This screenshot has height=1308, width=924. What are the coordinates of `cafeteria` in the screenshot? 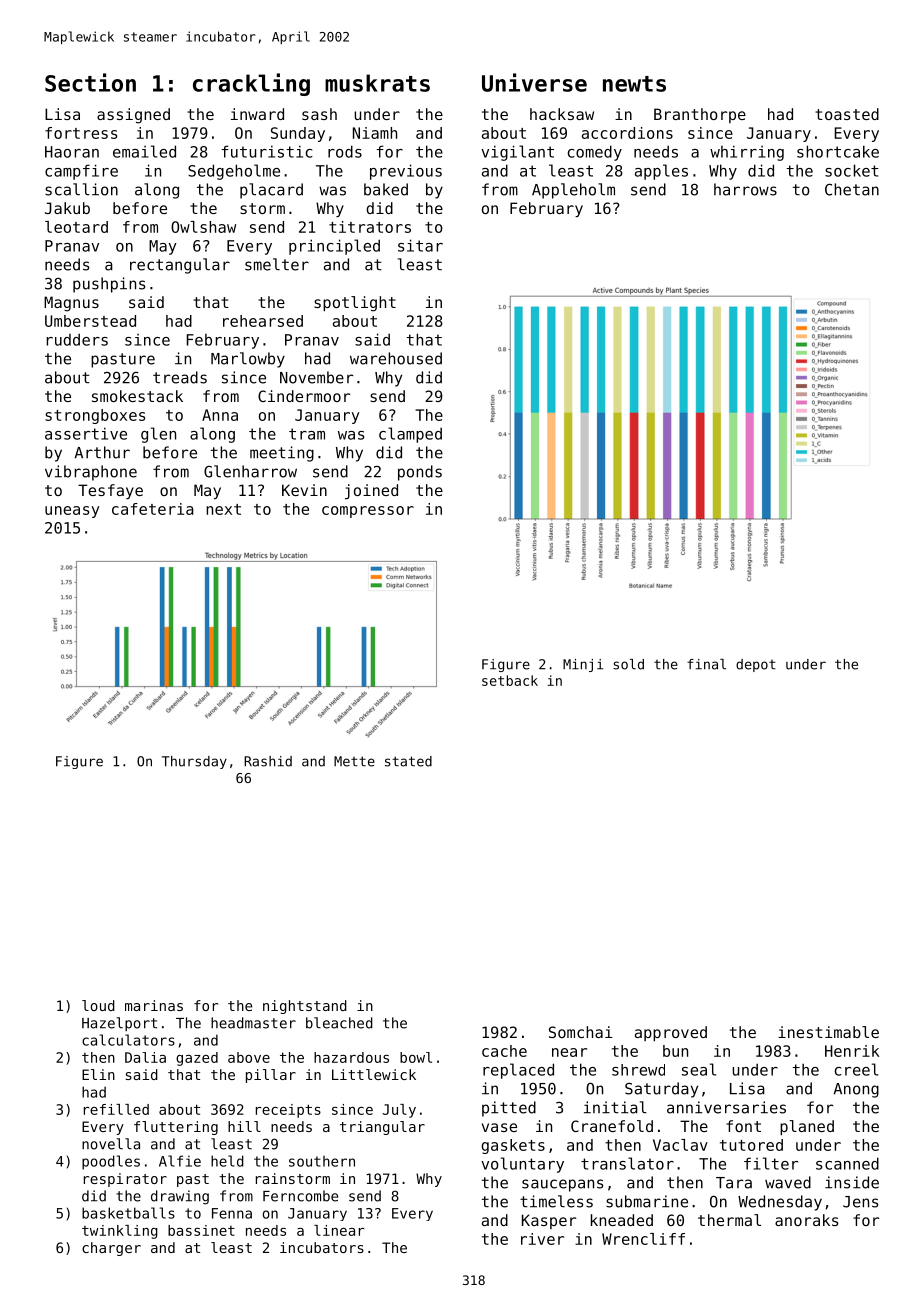 It's located at (153, 509).
